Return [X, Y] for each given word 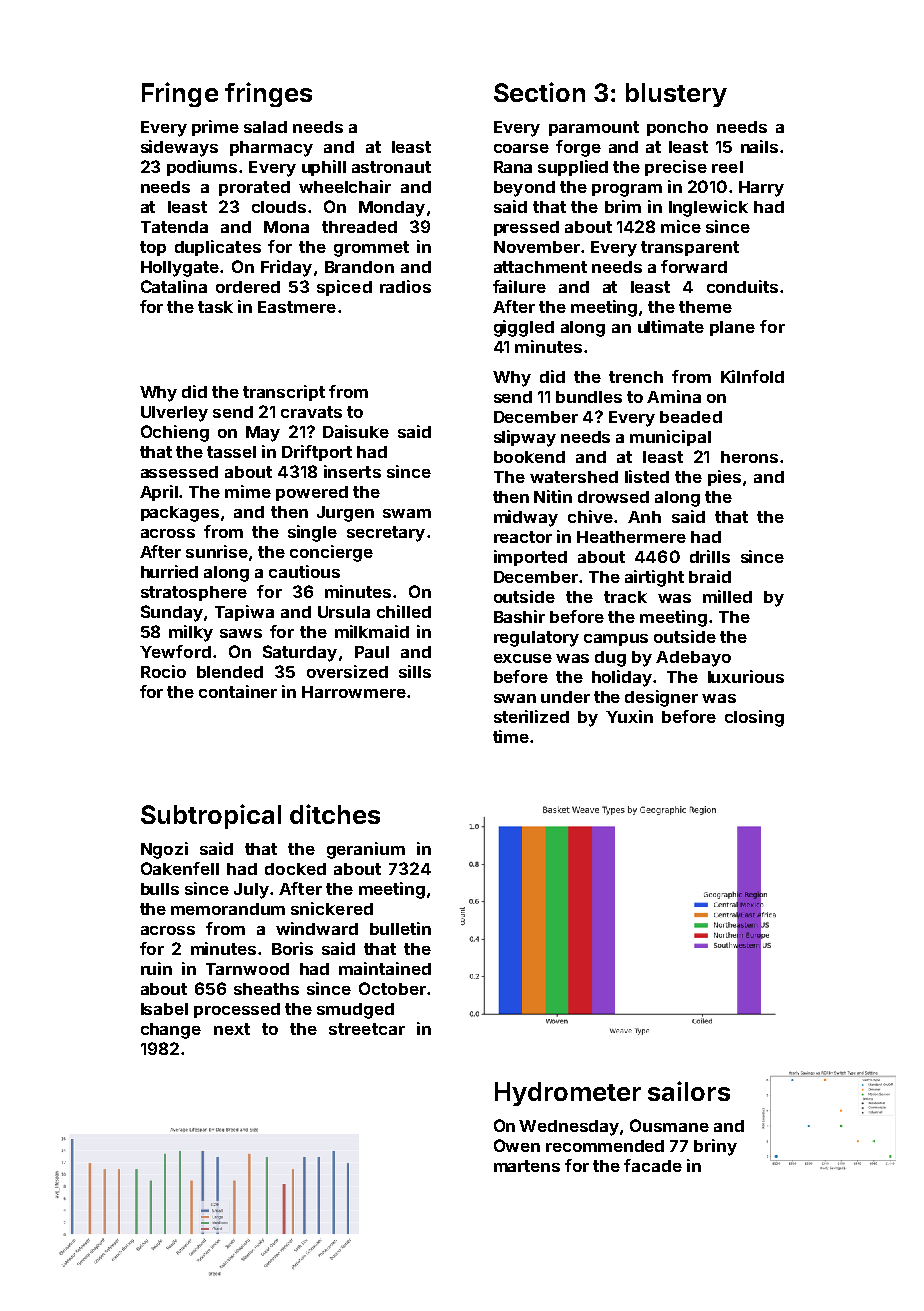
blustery [676, 95]
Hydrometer [568, 1094]
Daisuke [356, 431]
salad [265, 127]
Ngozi [164, 850]
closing [754, 718]
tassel [231, 452]
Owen [517, 1145]
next [232, 1029]
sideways [179, 148]
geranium [366, 850]
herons [749, 457]
